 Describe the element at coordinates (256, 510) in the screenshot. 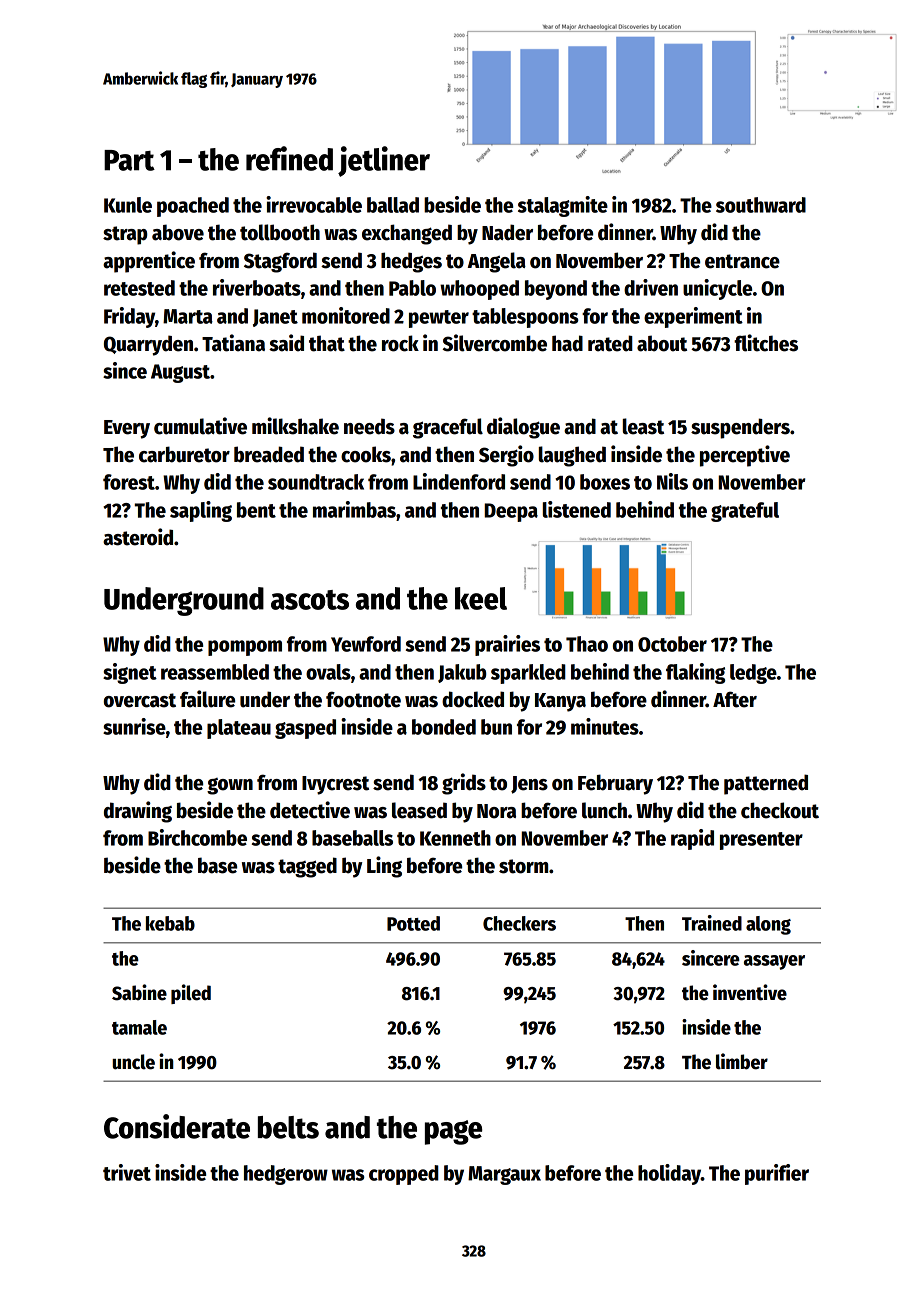

I see `bent` at that location.
